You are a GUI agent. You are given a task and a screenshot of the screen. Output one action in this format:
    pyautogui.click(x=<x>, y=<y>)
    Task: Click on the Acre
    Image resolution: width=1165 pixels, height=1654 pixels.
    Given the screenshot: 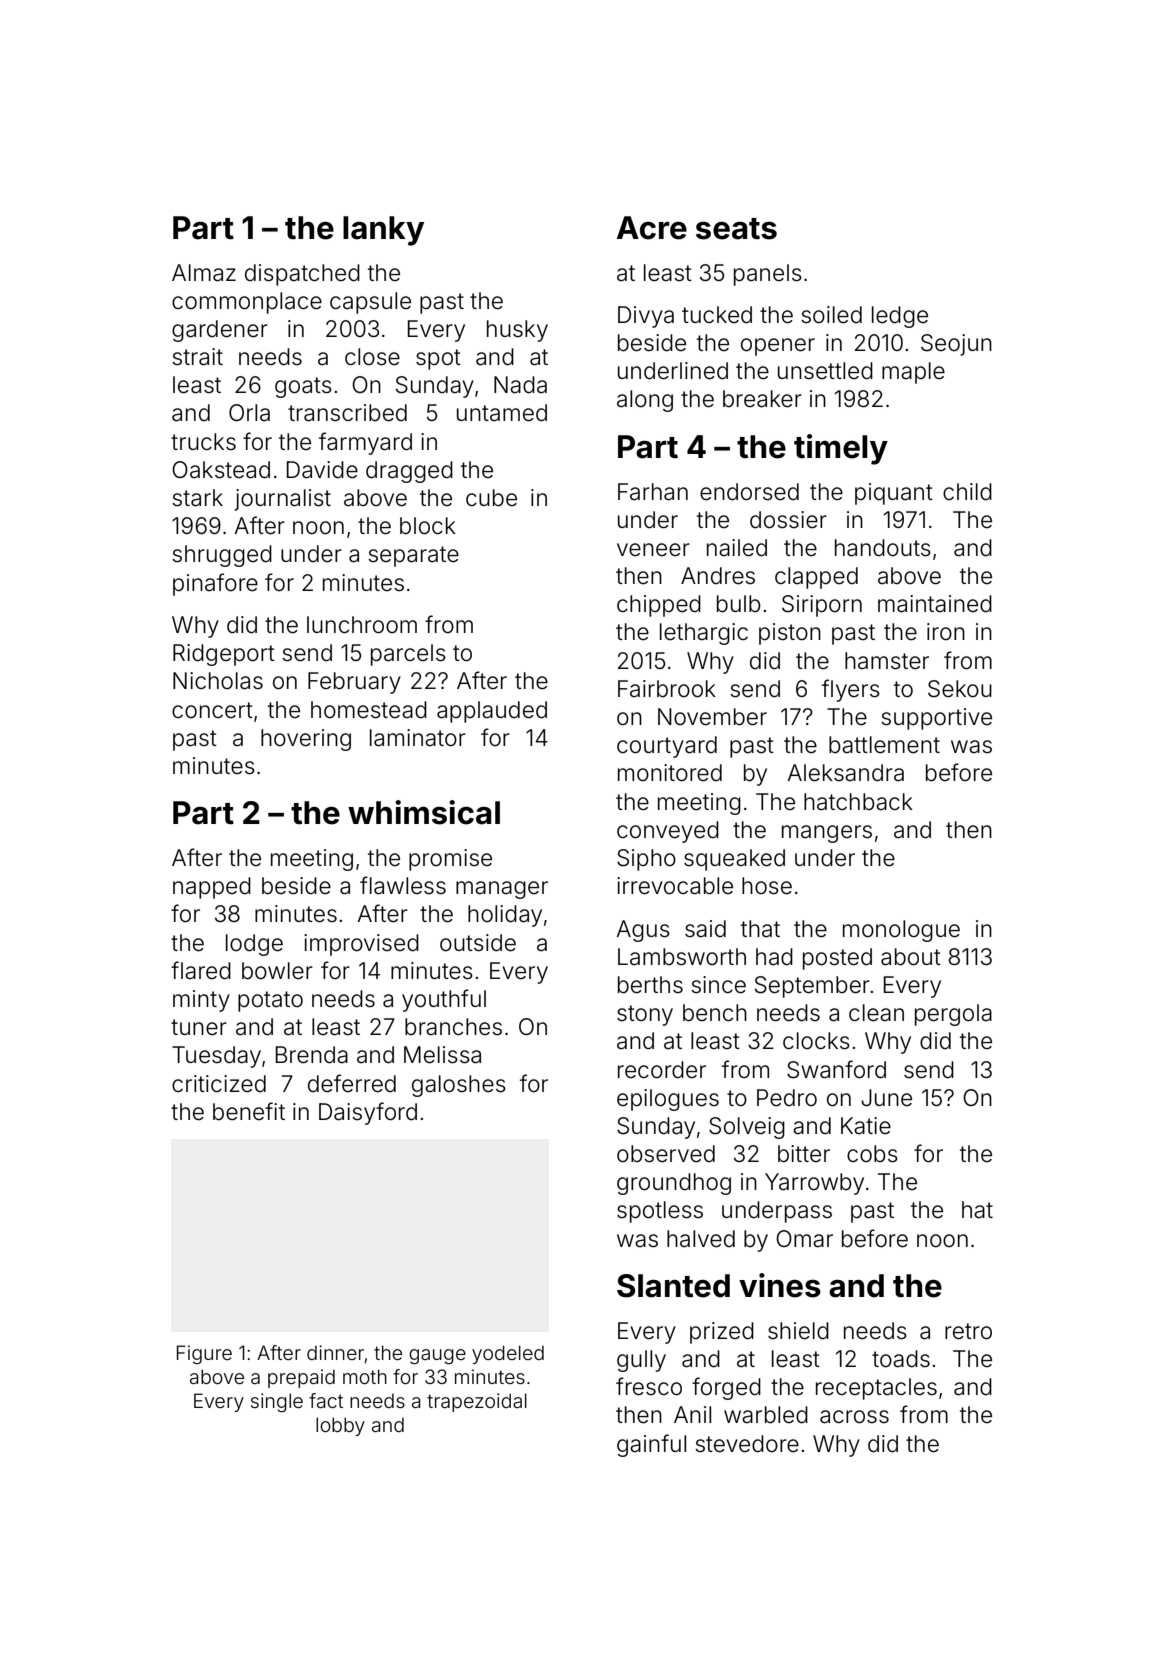 What is the action you would take?
    pyautogui.click(x=652, y=228)
